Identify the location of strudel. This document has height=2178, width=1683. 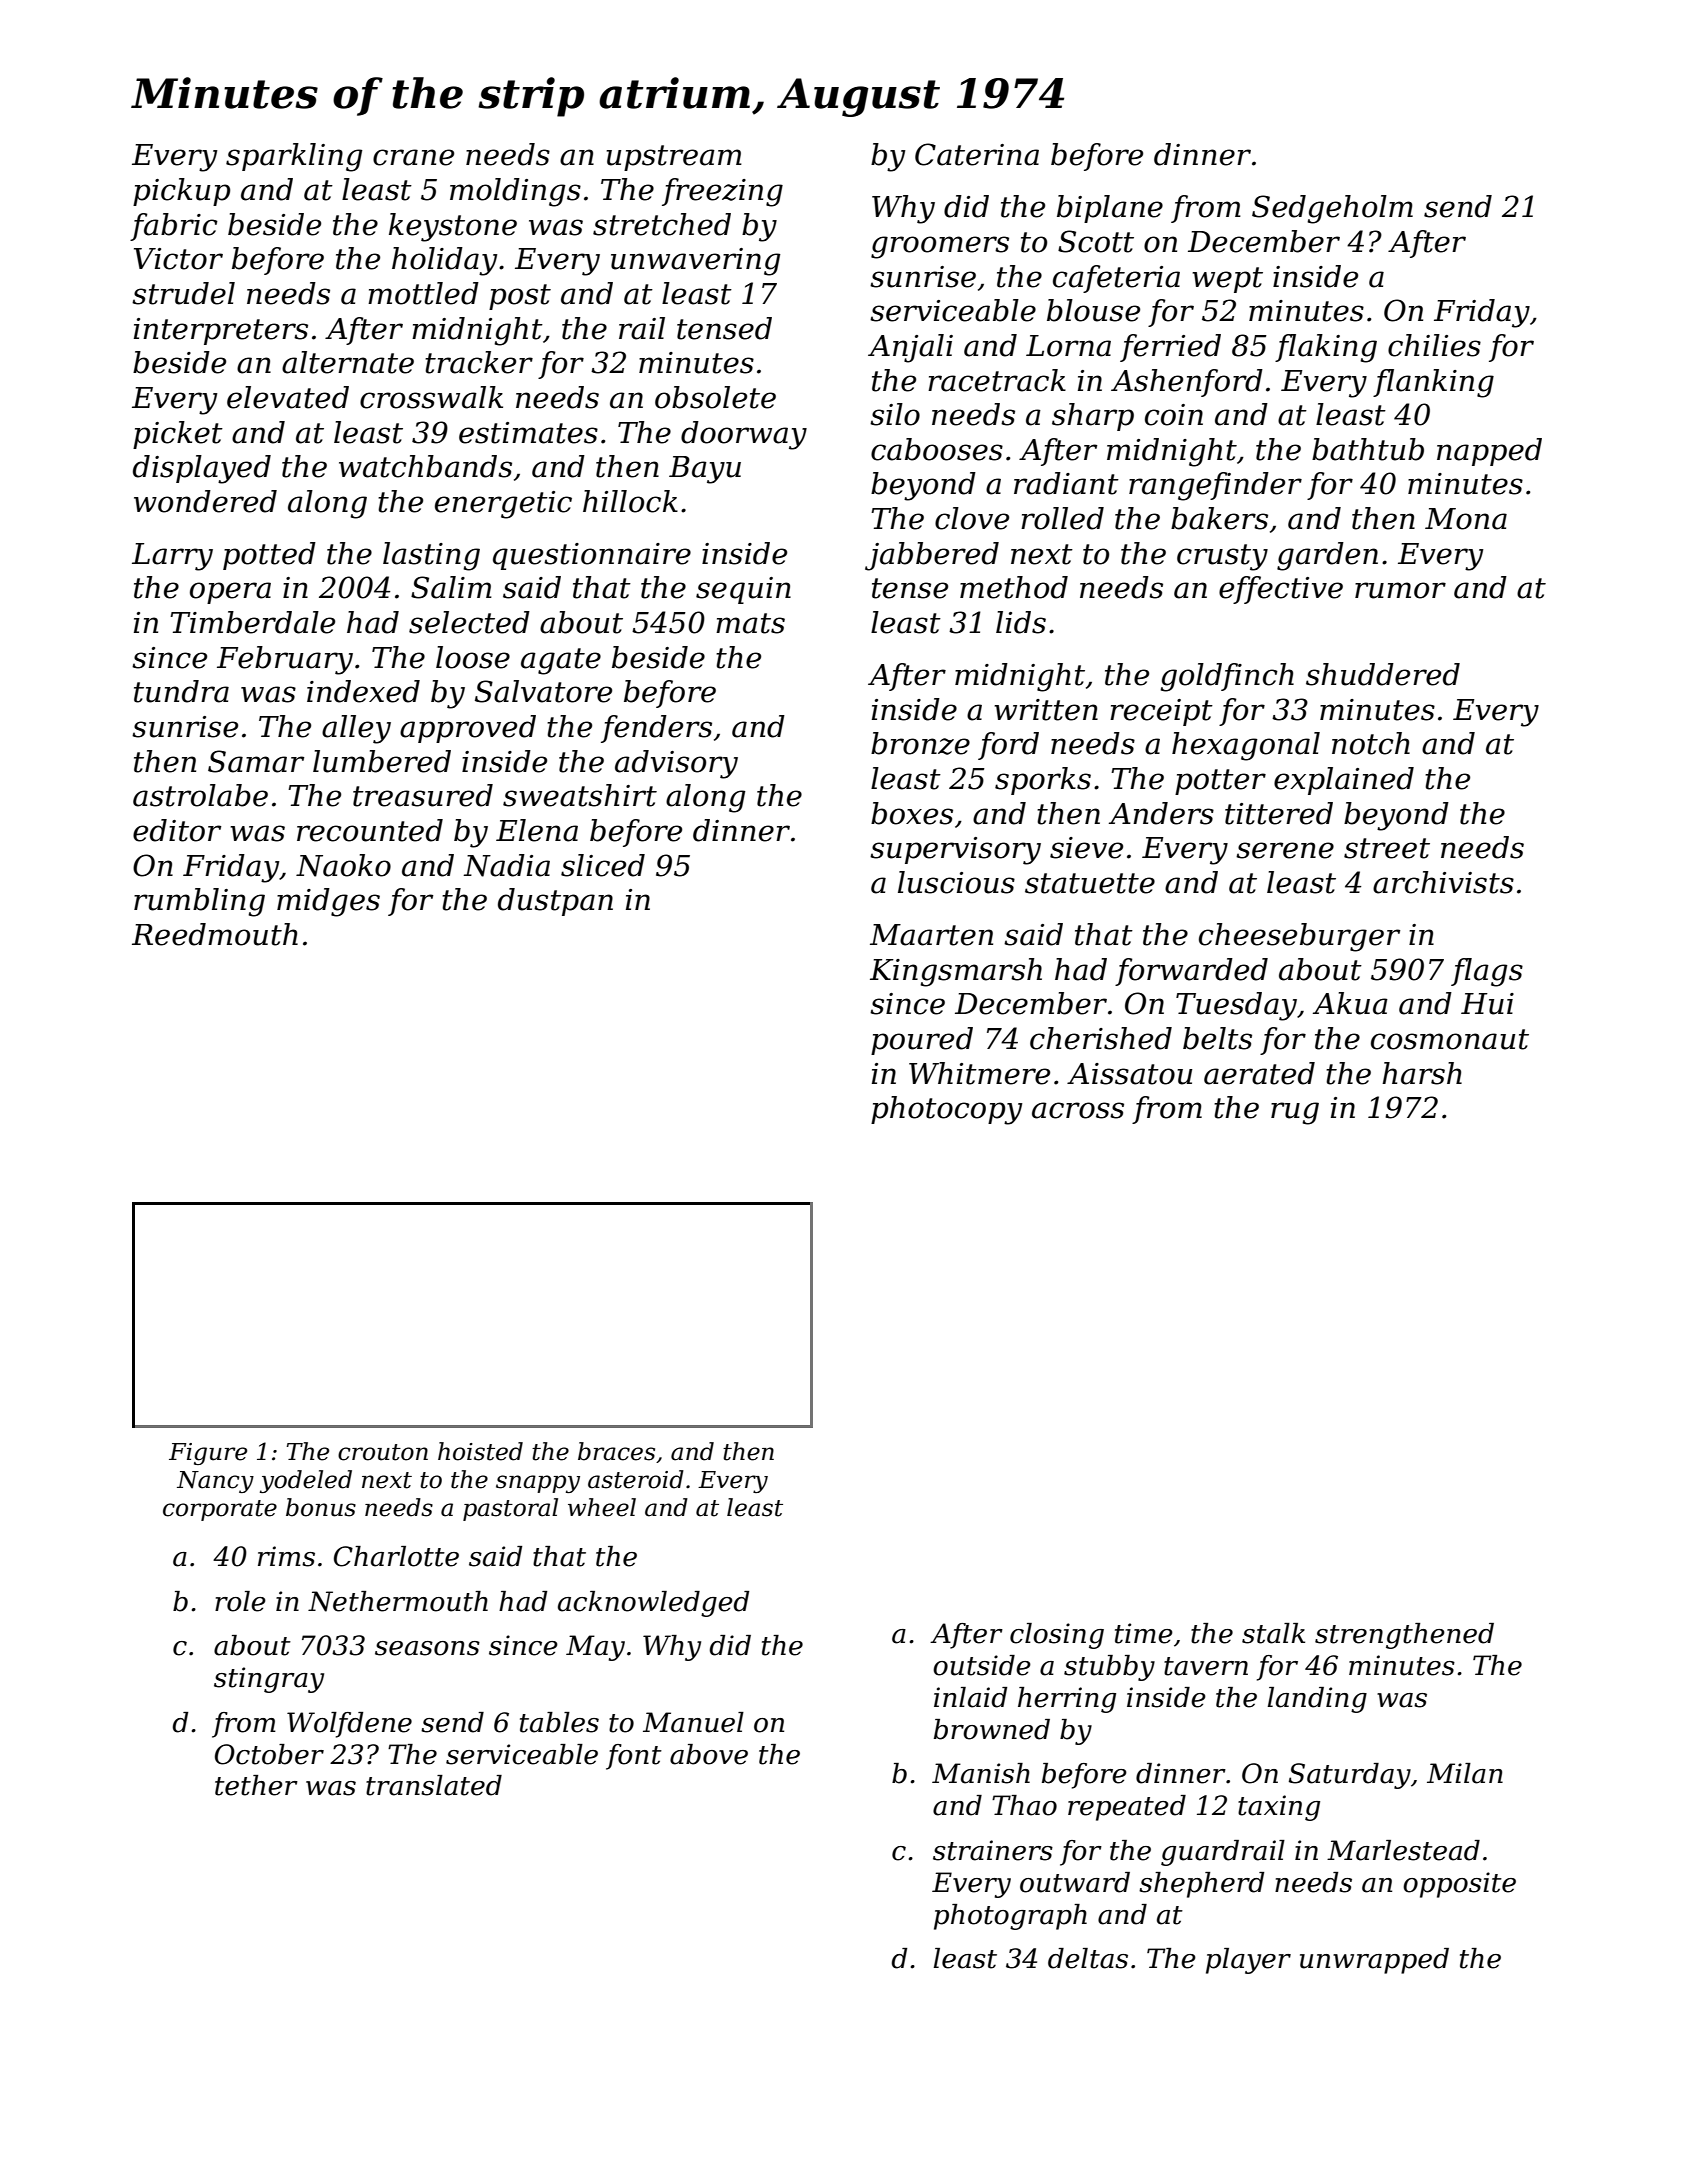
(183, 293).
